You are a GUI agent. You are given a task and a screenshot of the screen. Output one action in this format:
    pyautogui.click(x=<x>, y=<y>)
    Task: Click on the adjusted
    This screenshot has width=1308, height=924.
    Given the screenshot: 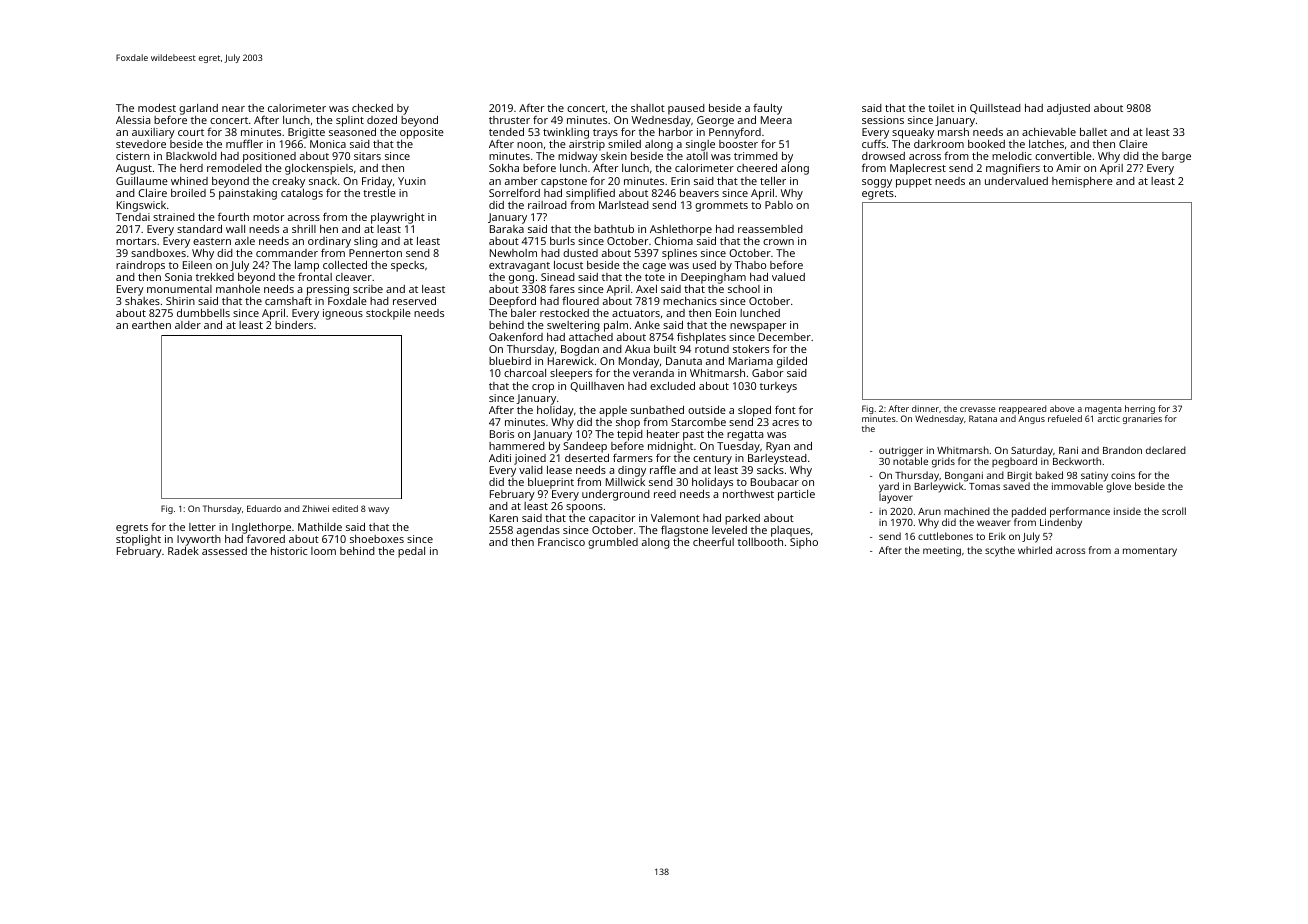 What is the action you would take?
    pyautogui.click(x=1068, y=109)
